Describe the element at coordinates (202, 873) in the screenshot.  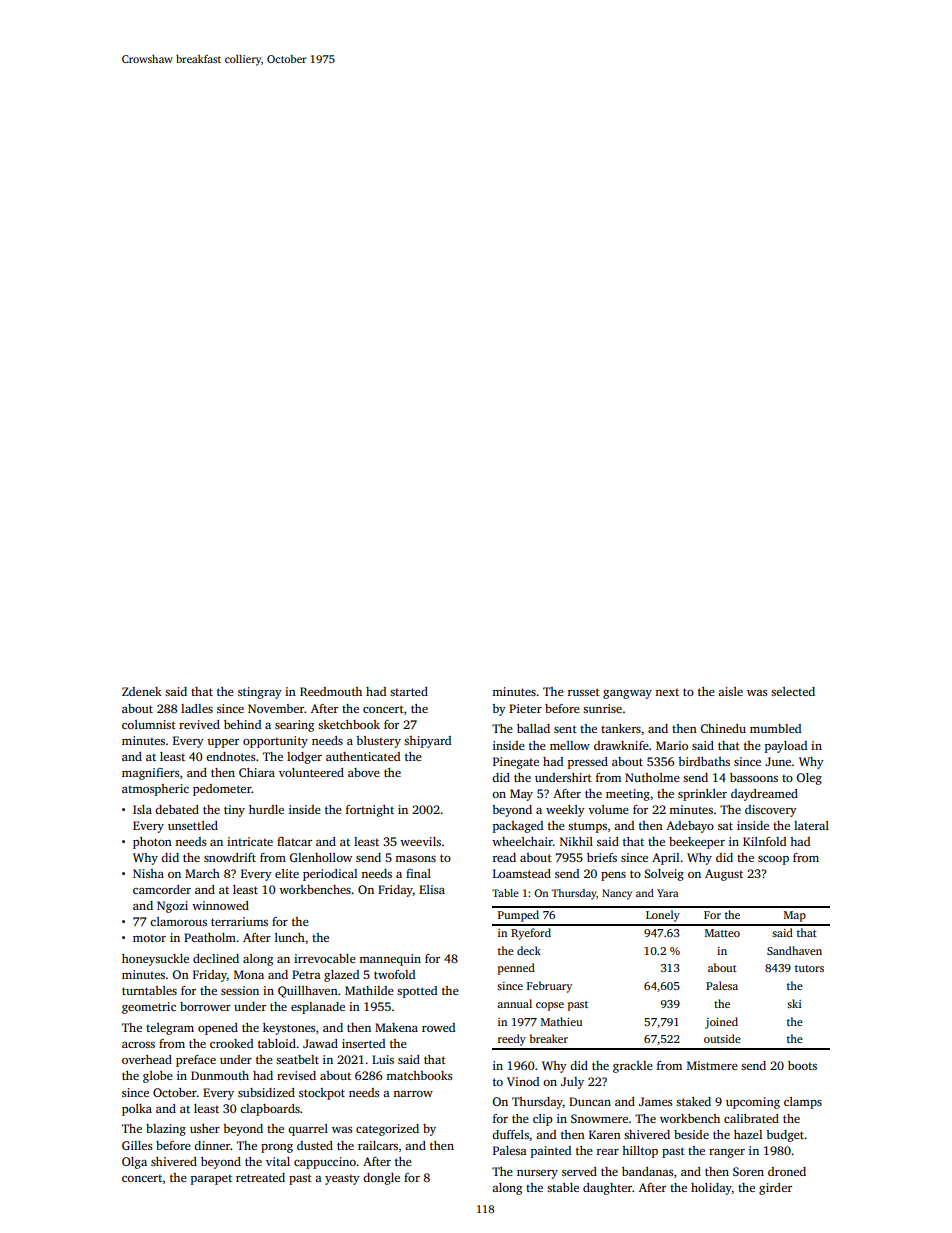
I see `March` at that location.
